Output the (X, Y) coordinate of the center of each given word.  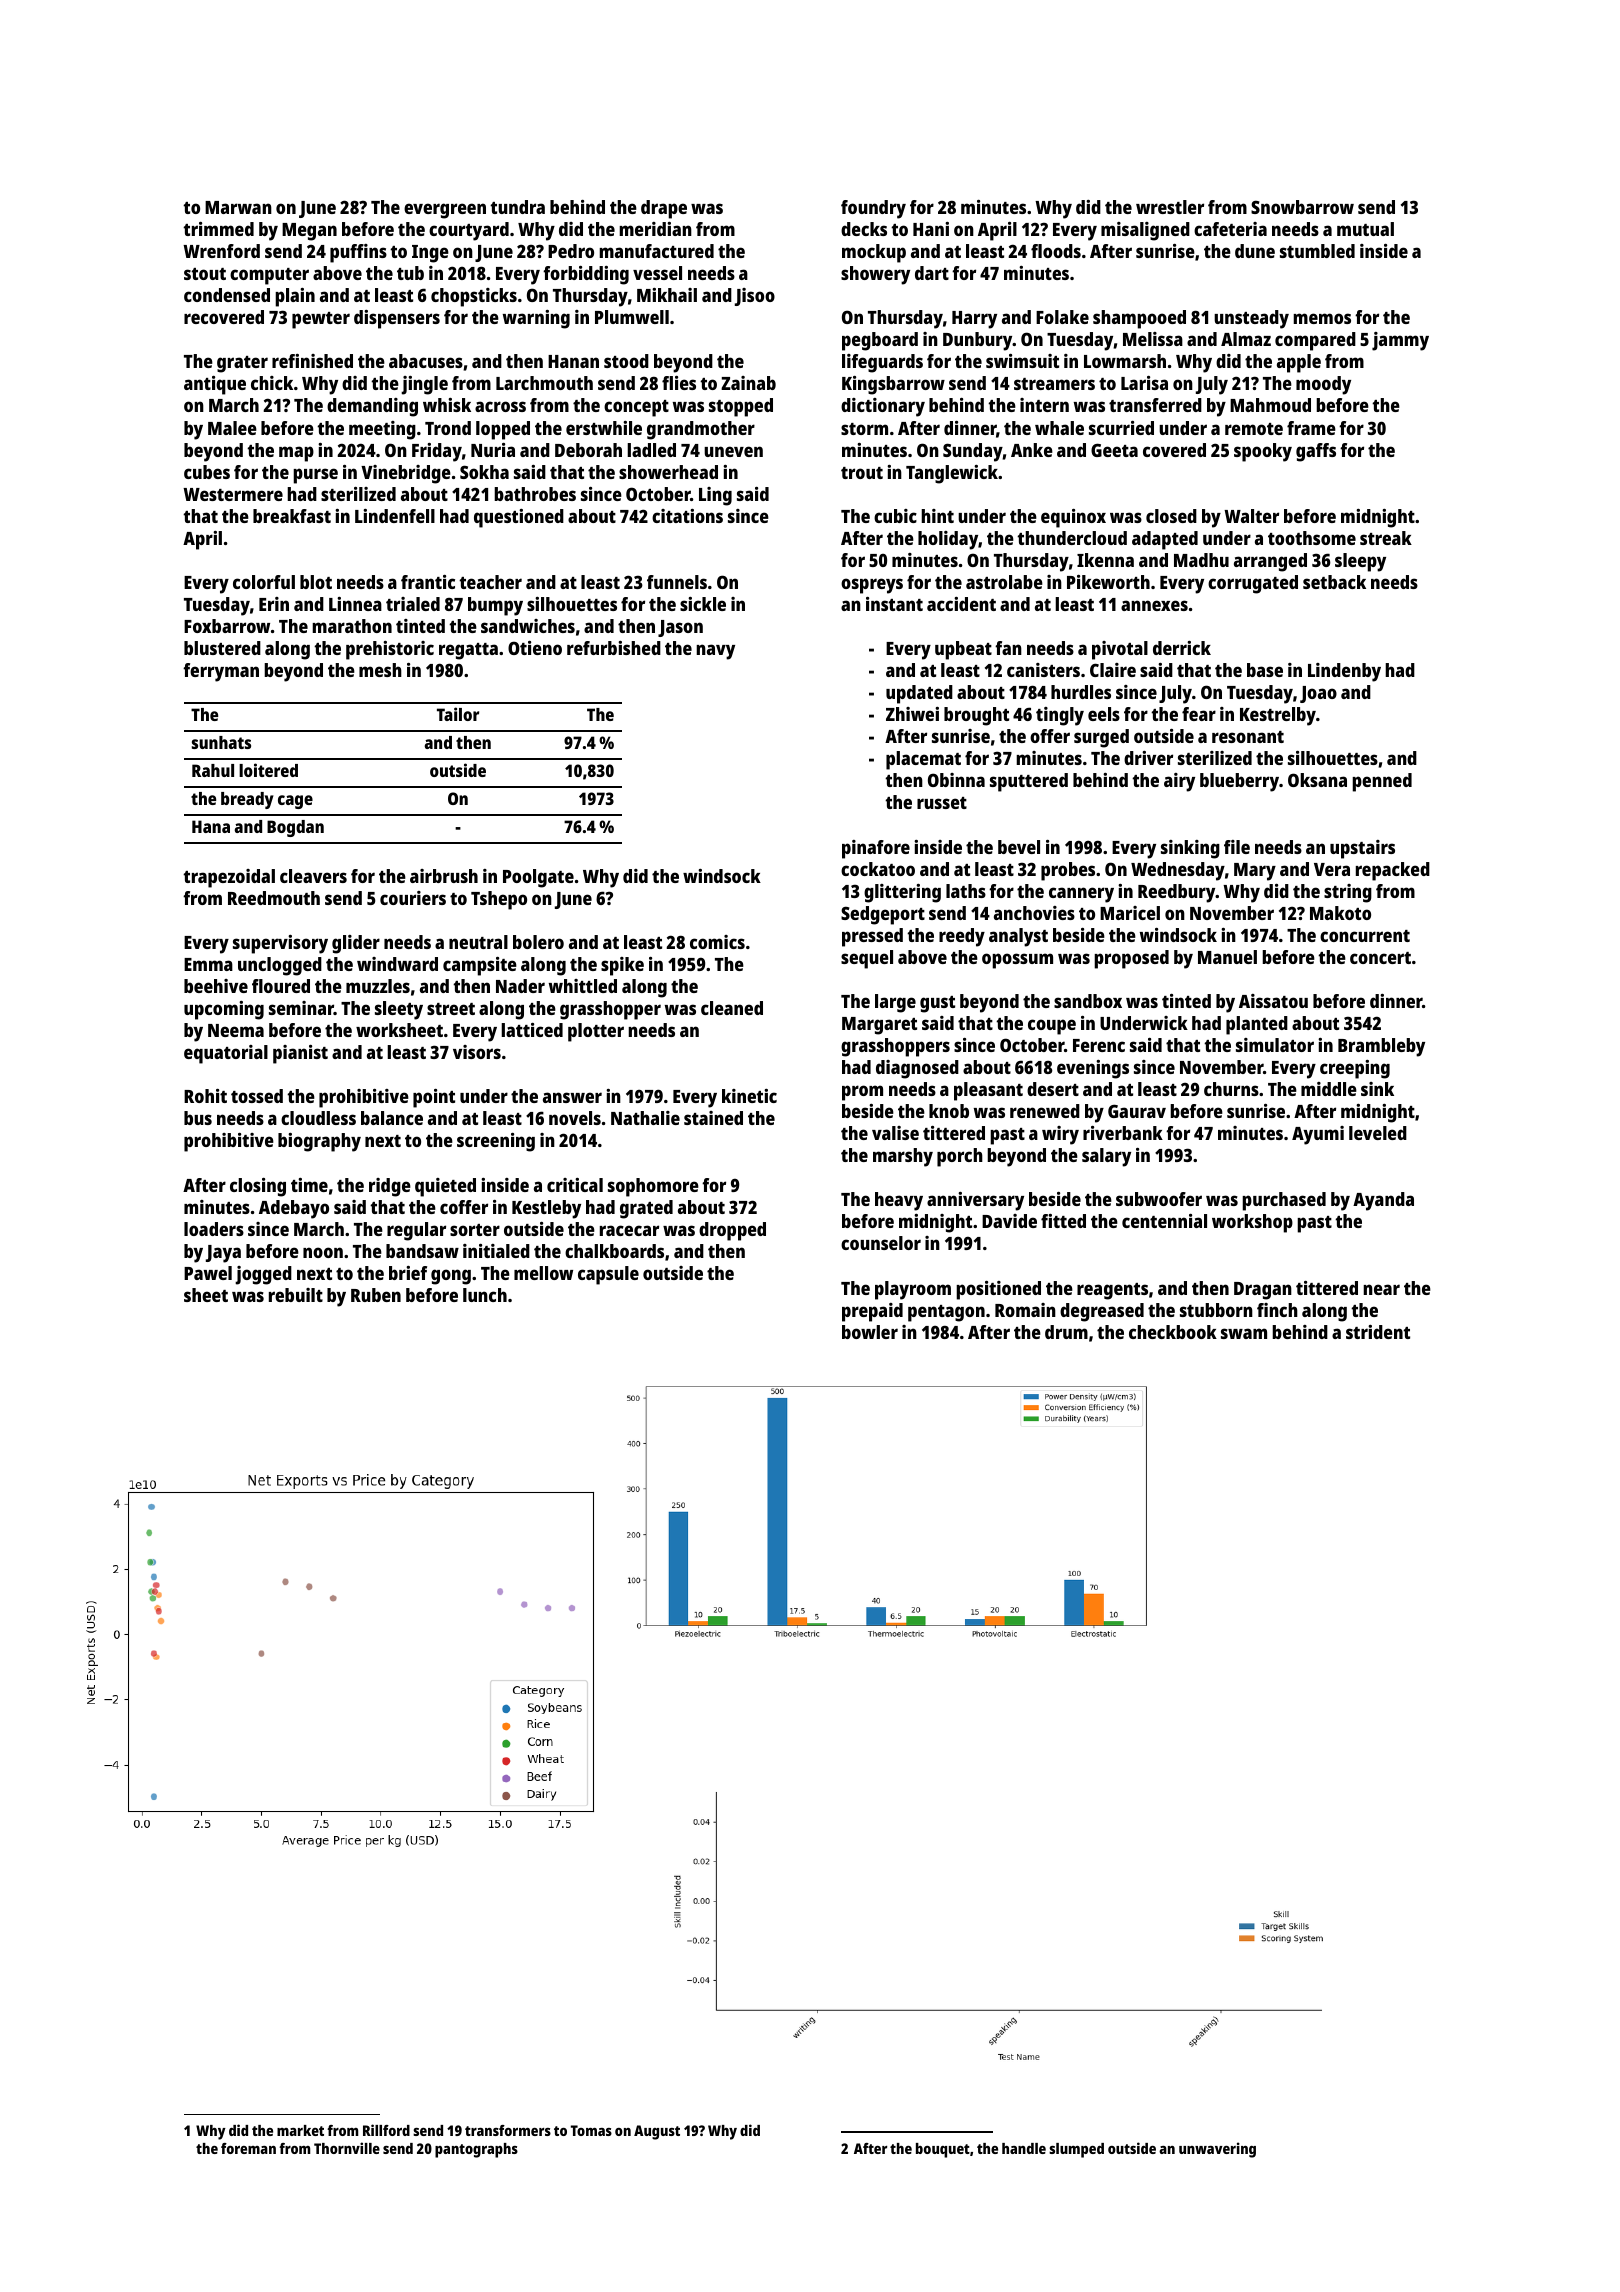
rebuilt (296, 1295)
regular (416, 1231)
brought (976, 716)
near (1381, 1289)
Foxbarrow (227, 626)
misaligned (1145, 231)
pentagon (946, 1313)
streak (1386, 538)
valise (895, 1133)
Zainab (748, 383)
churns (1231, 1089)
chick (272, 383)
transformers (508, 2130)
